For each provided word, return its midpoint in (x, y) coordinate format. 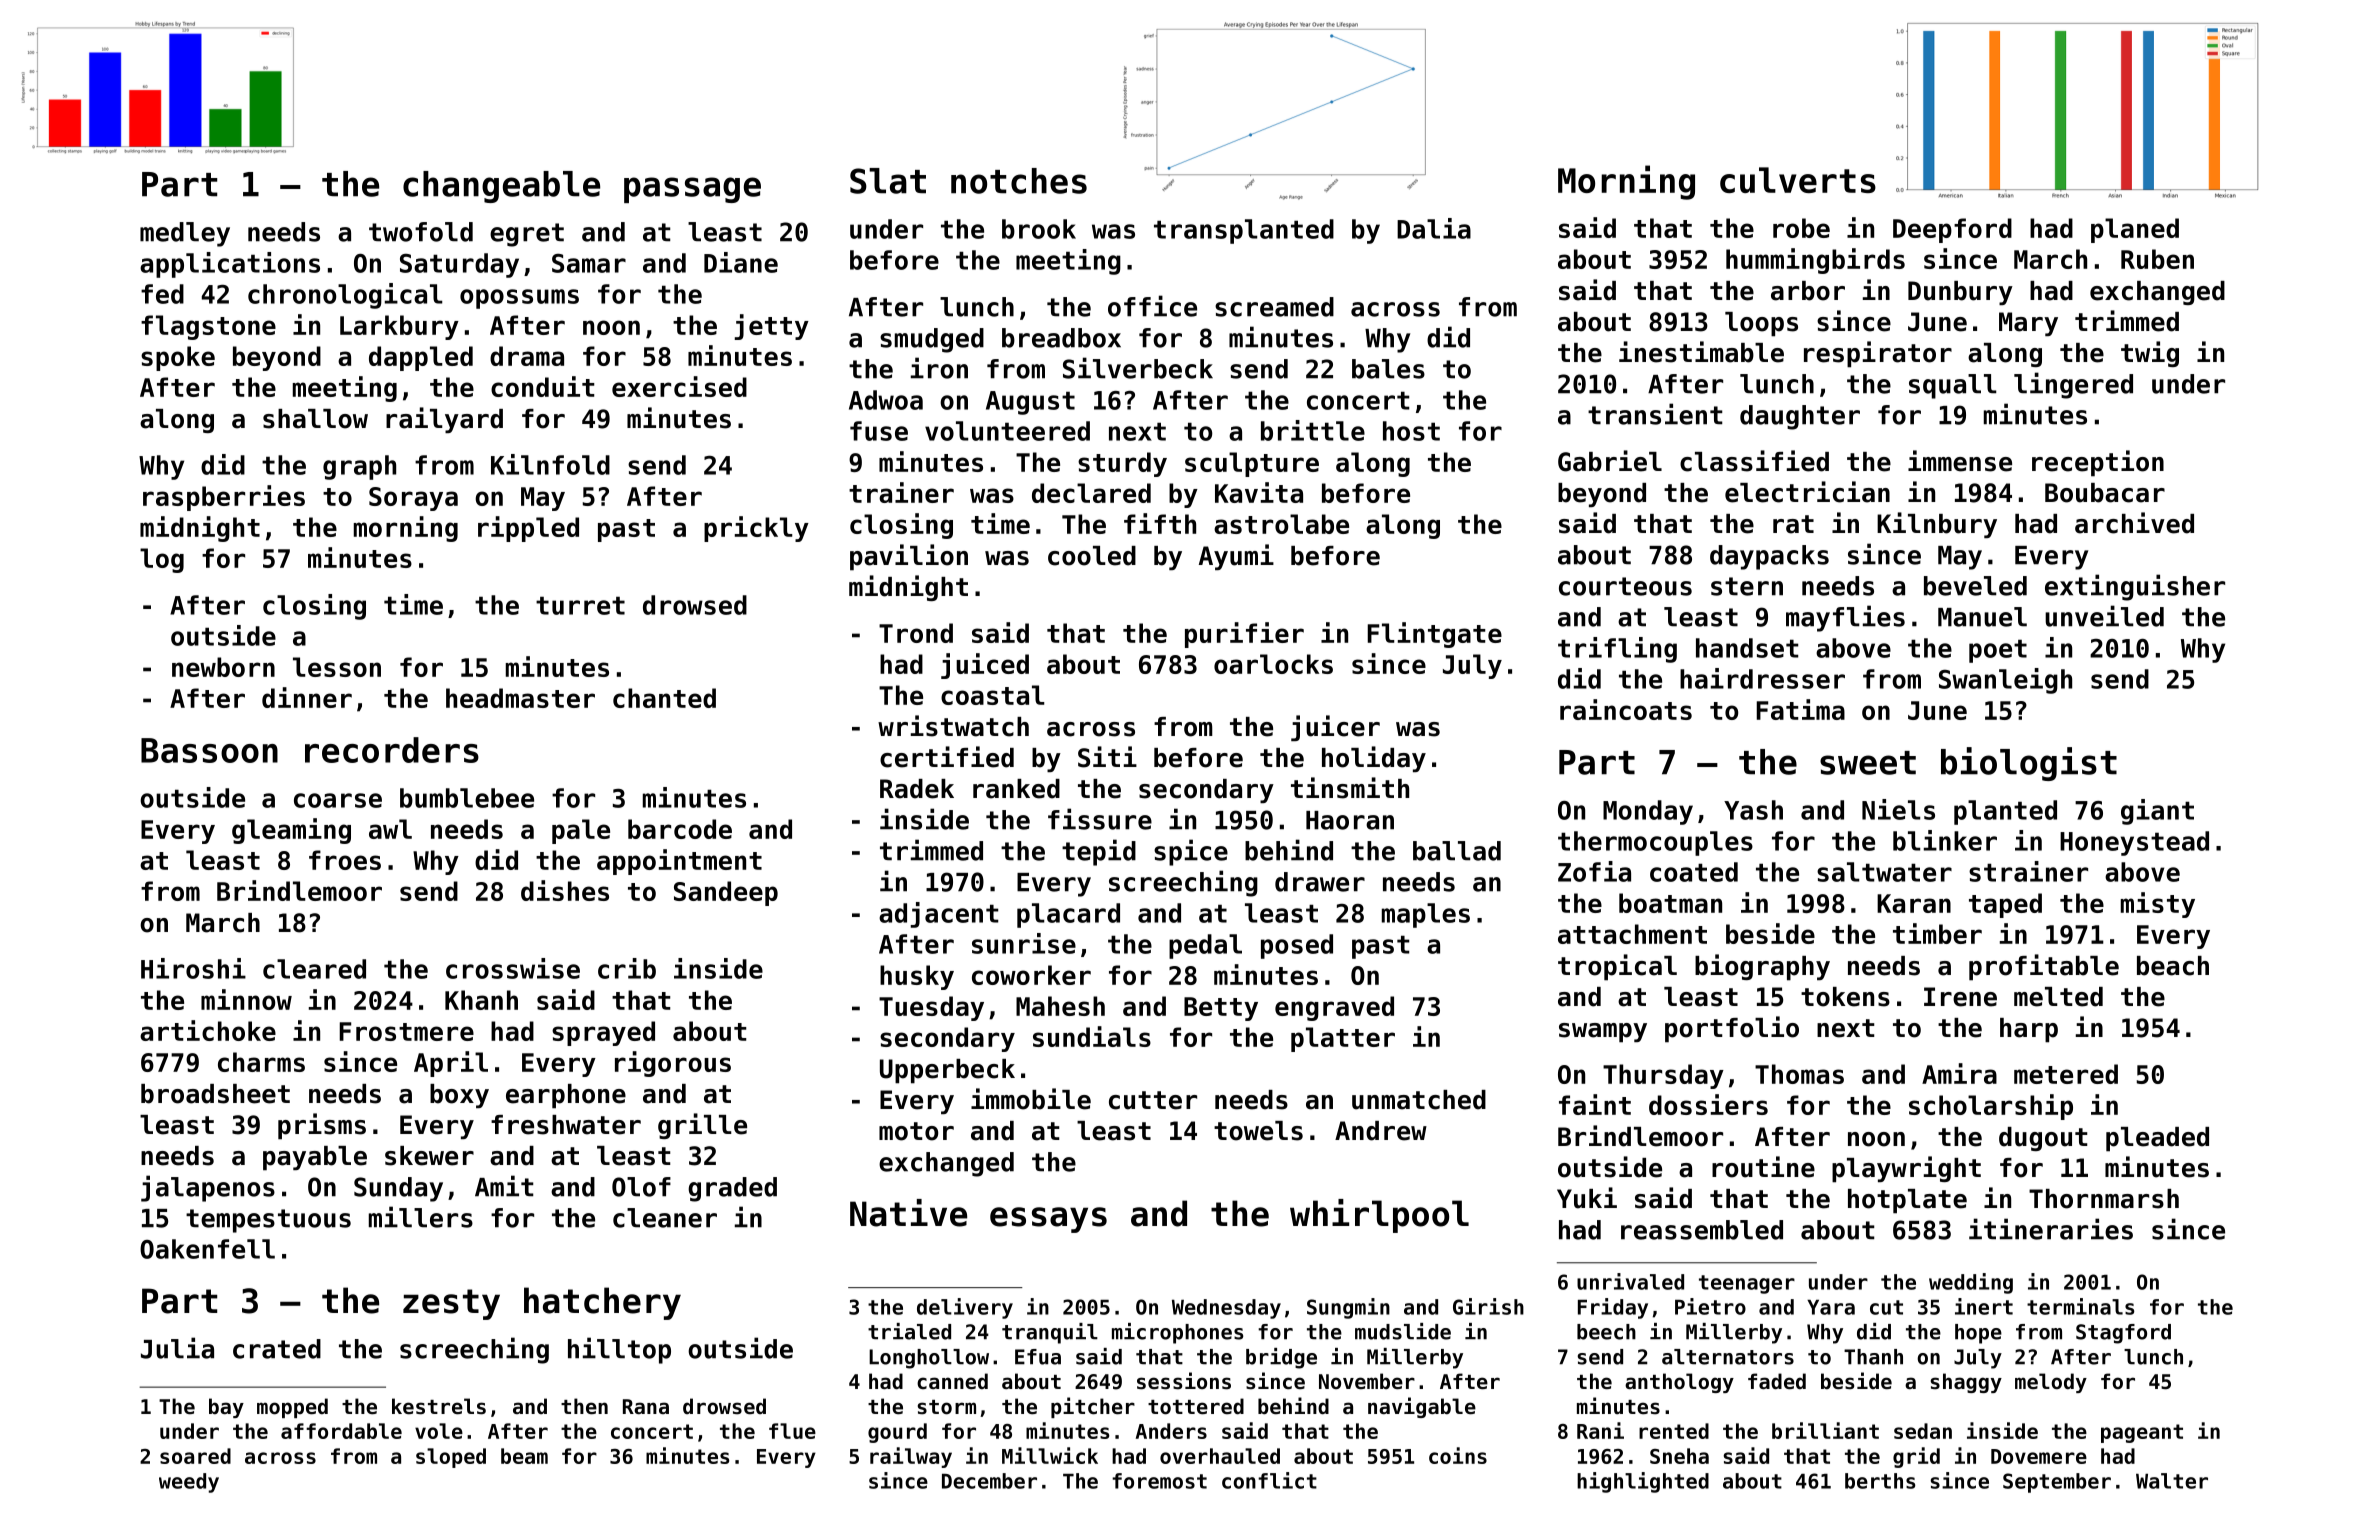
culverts (1798, 180)
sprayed (603, 1033)
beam (524, 1456)
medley (185, 234)
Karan (1914, 903)
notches (1019, 181)
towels (1258, 1131)
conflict (1269, 1480)
